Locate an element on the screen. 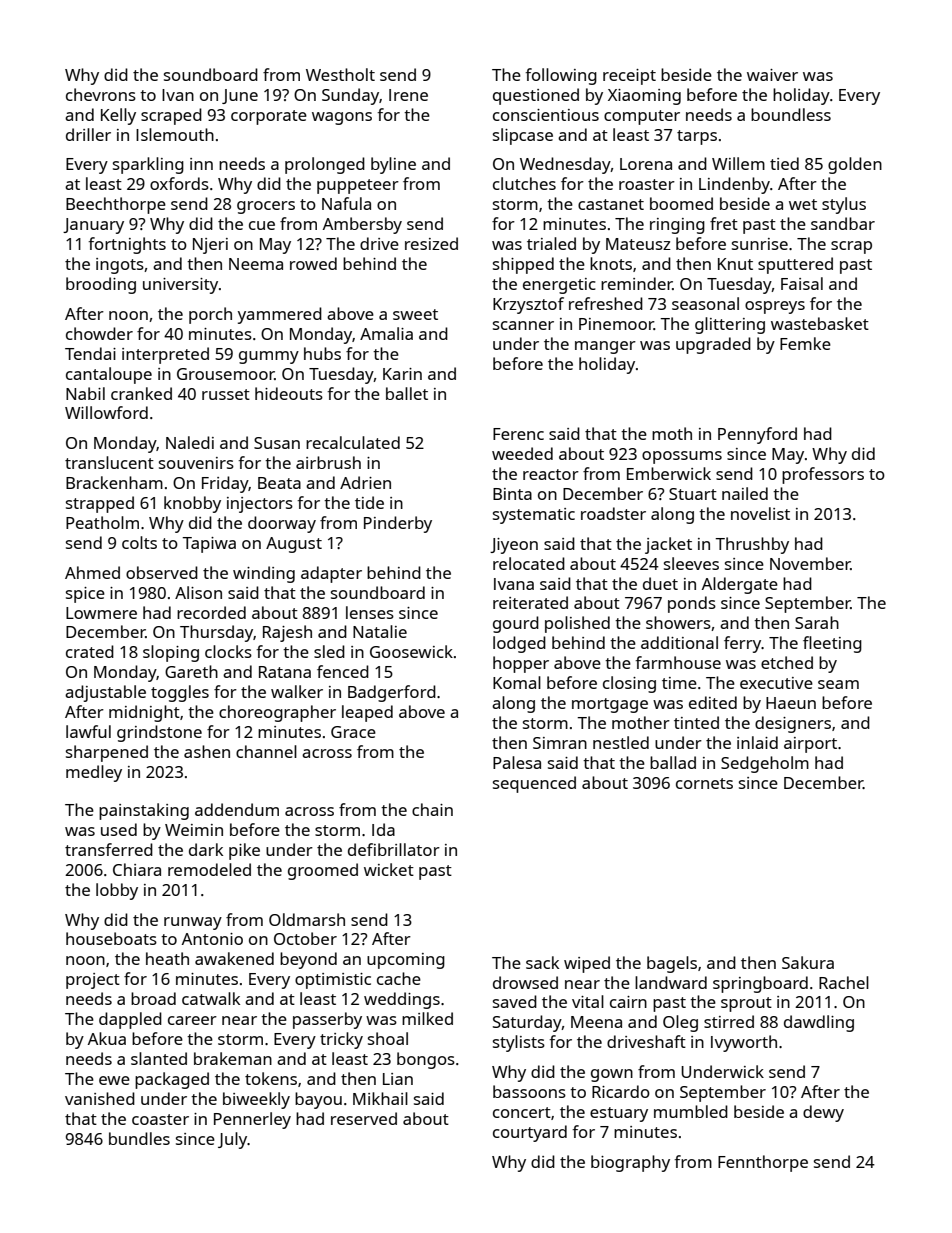 This screenshot has height=1233, width=952. corporate is located at coordinates (269, 117).
